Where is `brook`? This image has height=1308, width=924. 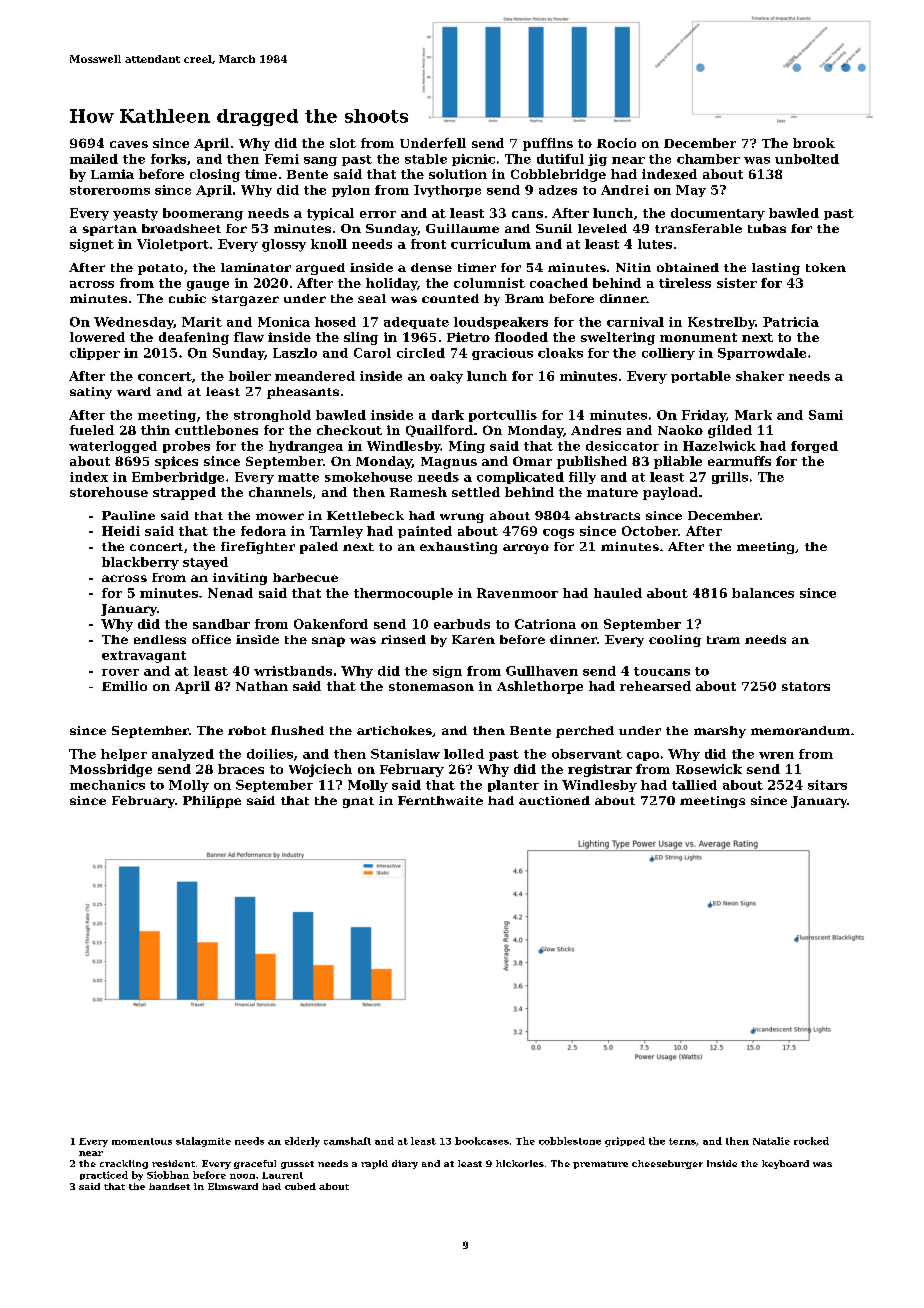
brook is located at coordinates (814, 143).
